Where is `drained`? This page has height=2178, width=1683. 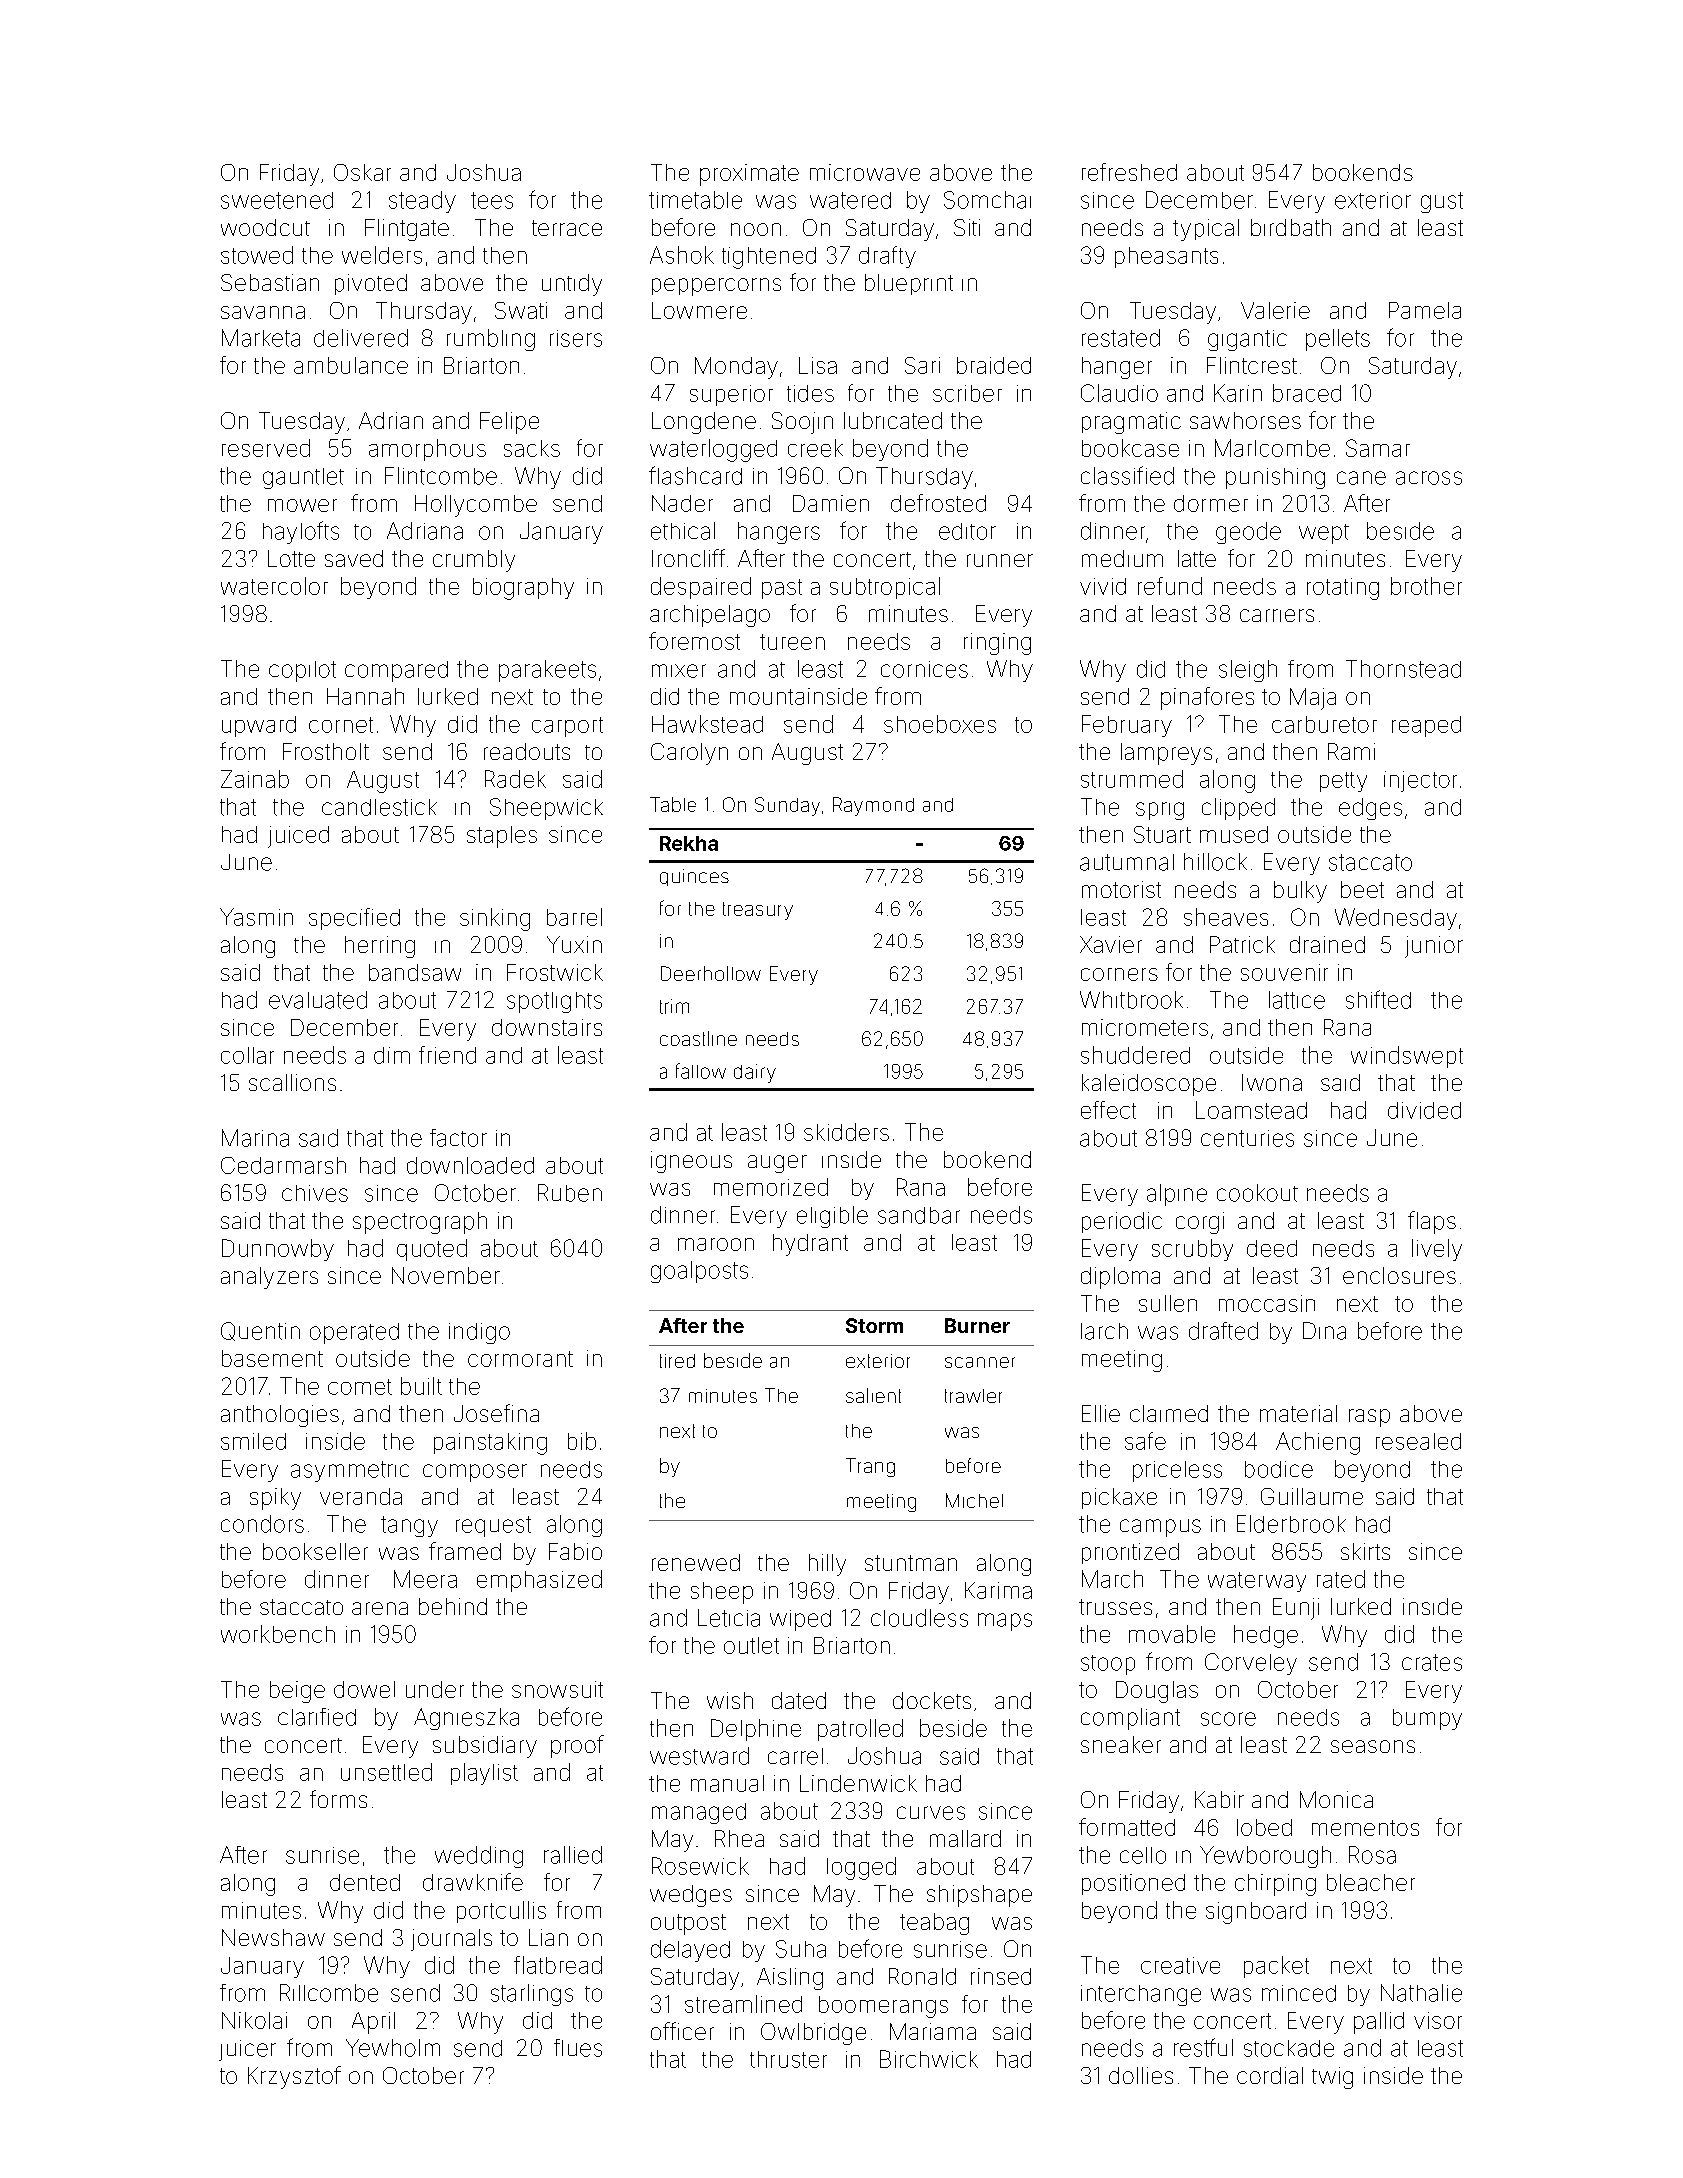 drained is located at coordinates (1327, 944).
